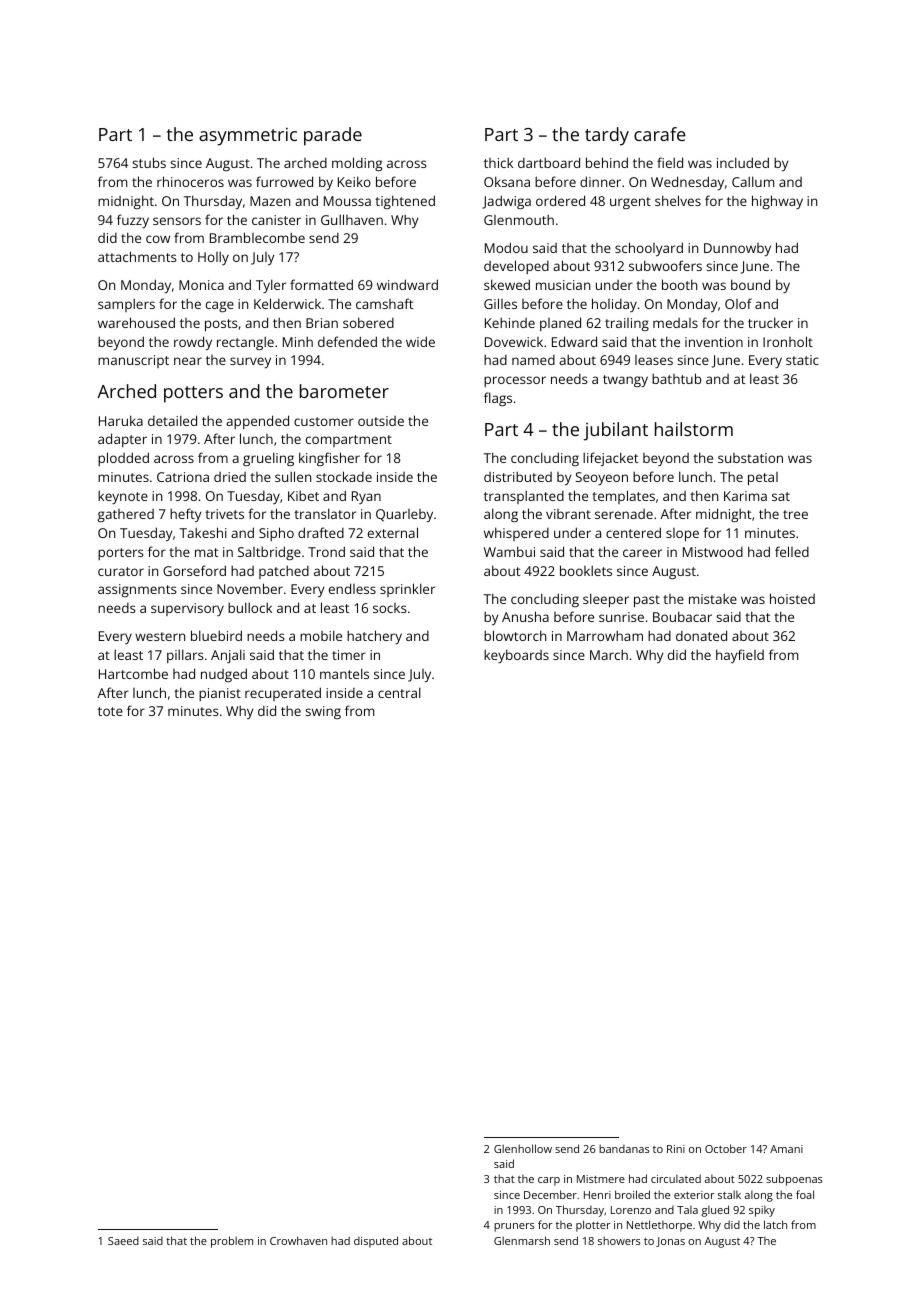  What do you see at coordinates (110, 711) in the page?
I see `tote` at bounding box center [110, 711].
